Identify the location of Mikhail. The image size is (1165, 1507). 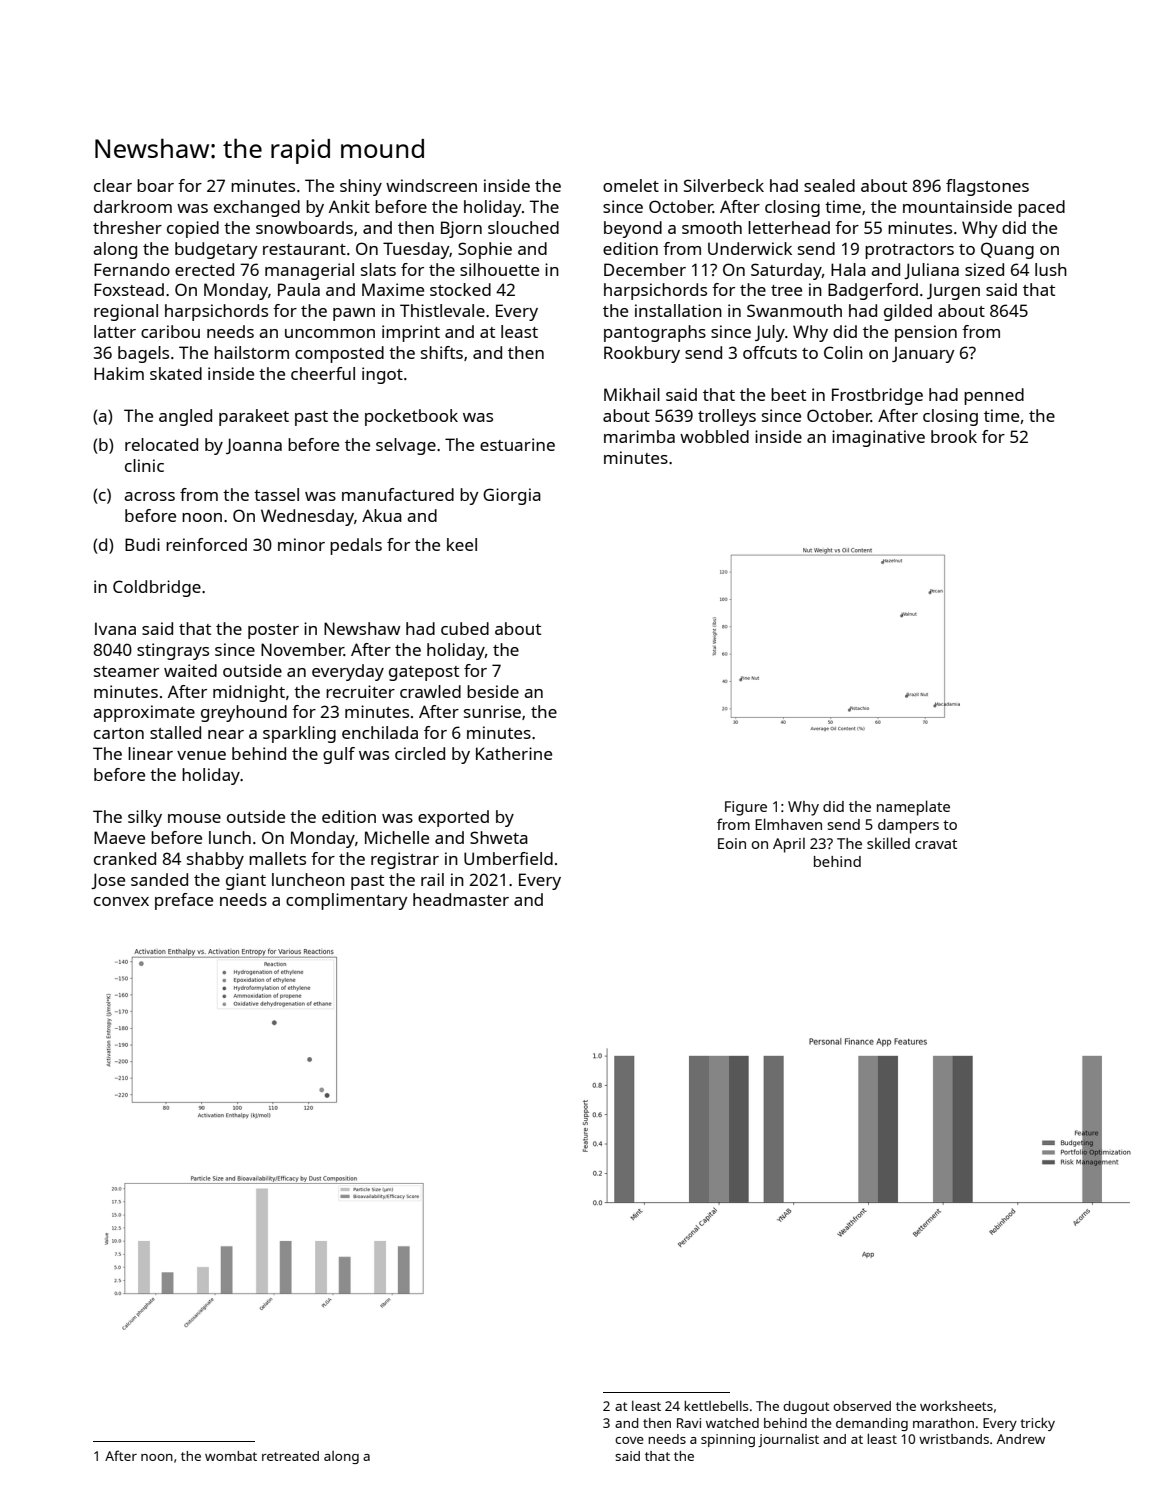
(632, 394).
